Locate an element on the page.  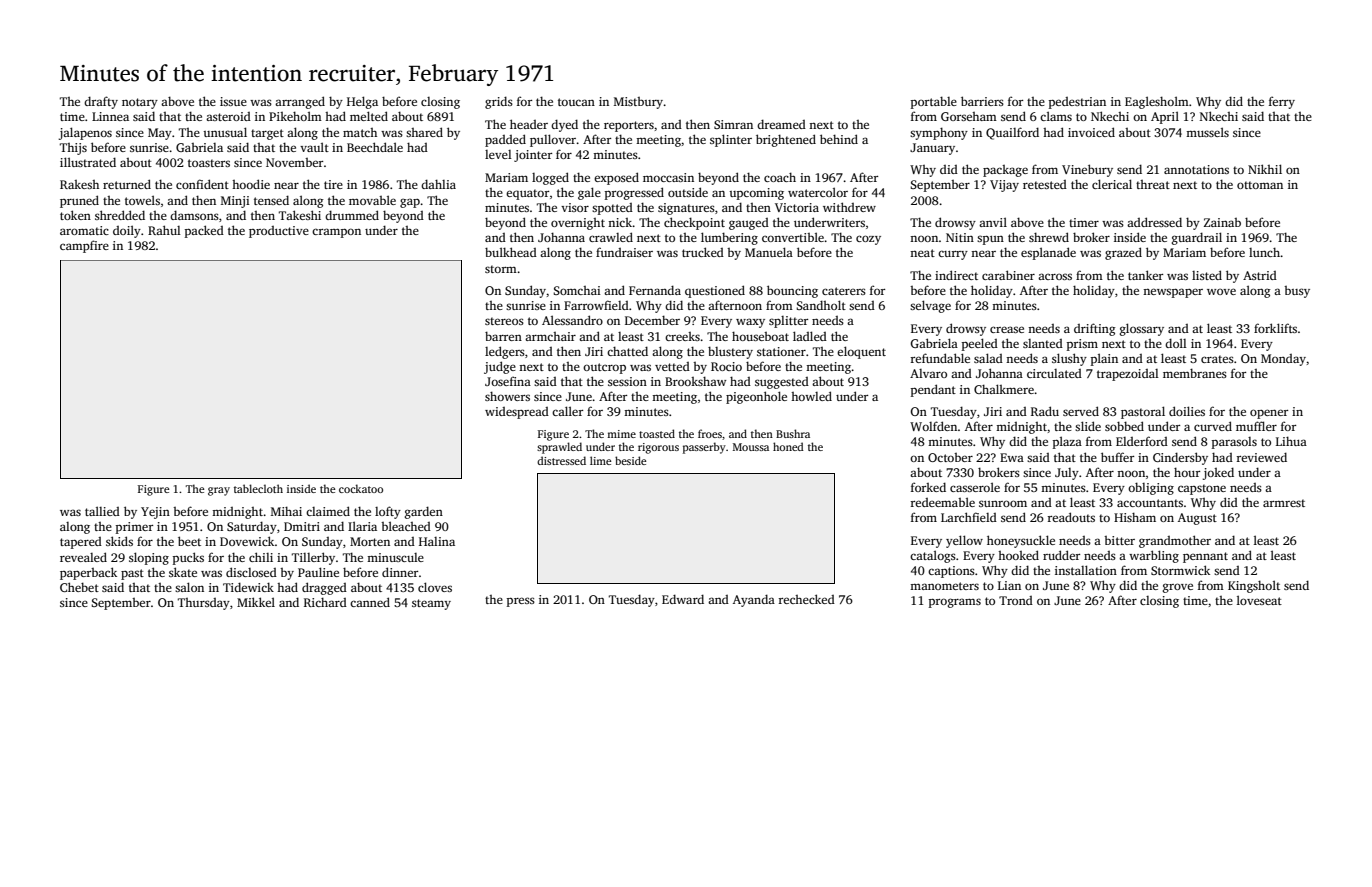
Nikhil is located at coordinates (1265, 169).
